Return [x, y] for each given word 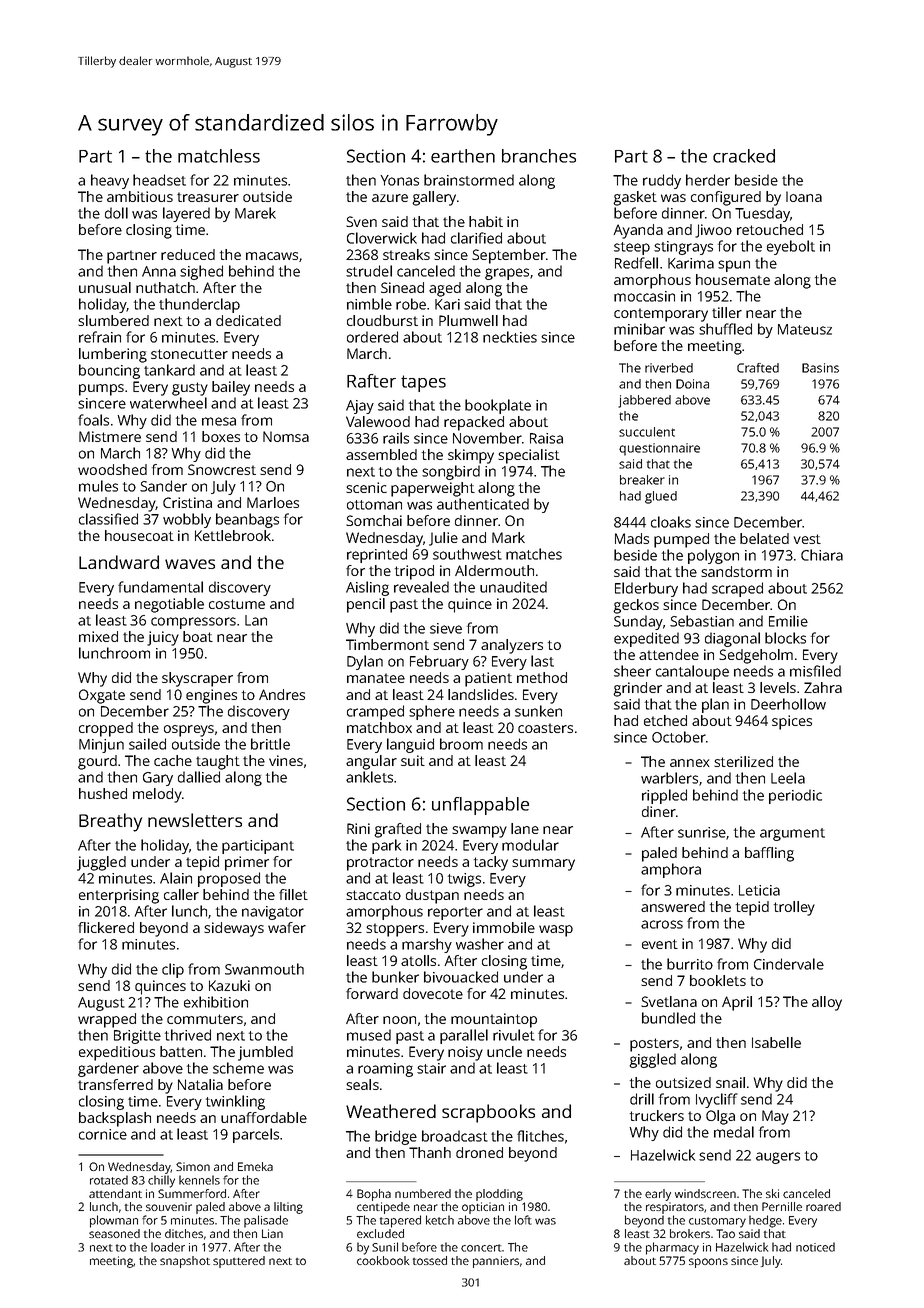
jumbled [265, 1053]
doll [116, 213]
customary [717, 1222]
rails [396, 438]
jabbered [644, 401]
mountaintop [494, 1020]
